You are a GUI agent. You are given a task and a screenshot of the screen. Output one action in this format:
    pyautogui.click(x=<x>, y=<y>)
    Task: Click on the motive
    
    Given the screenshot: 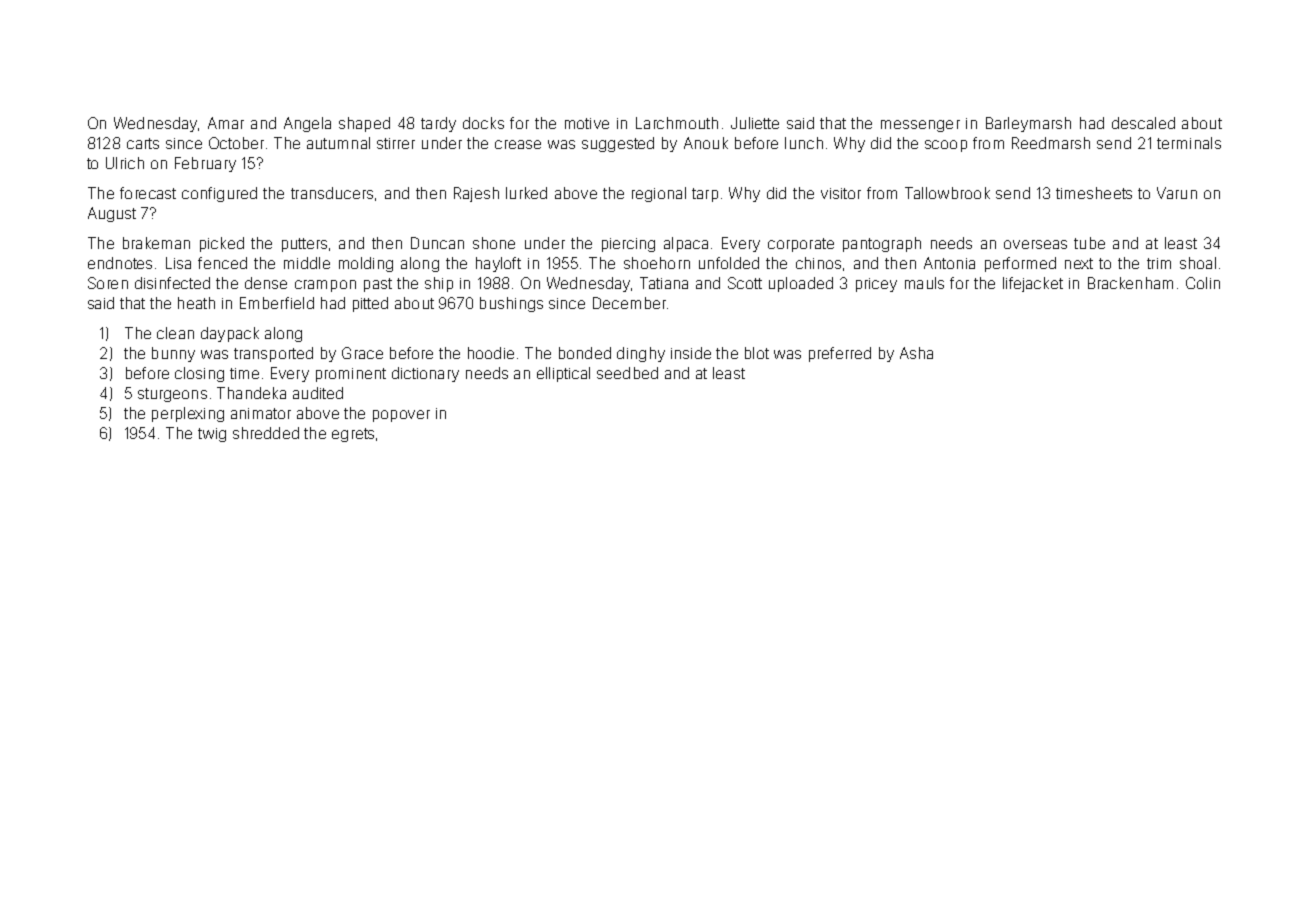 What is the action you would take?
    pyautogui.click(x=587, y=123)
